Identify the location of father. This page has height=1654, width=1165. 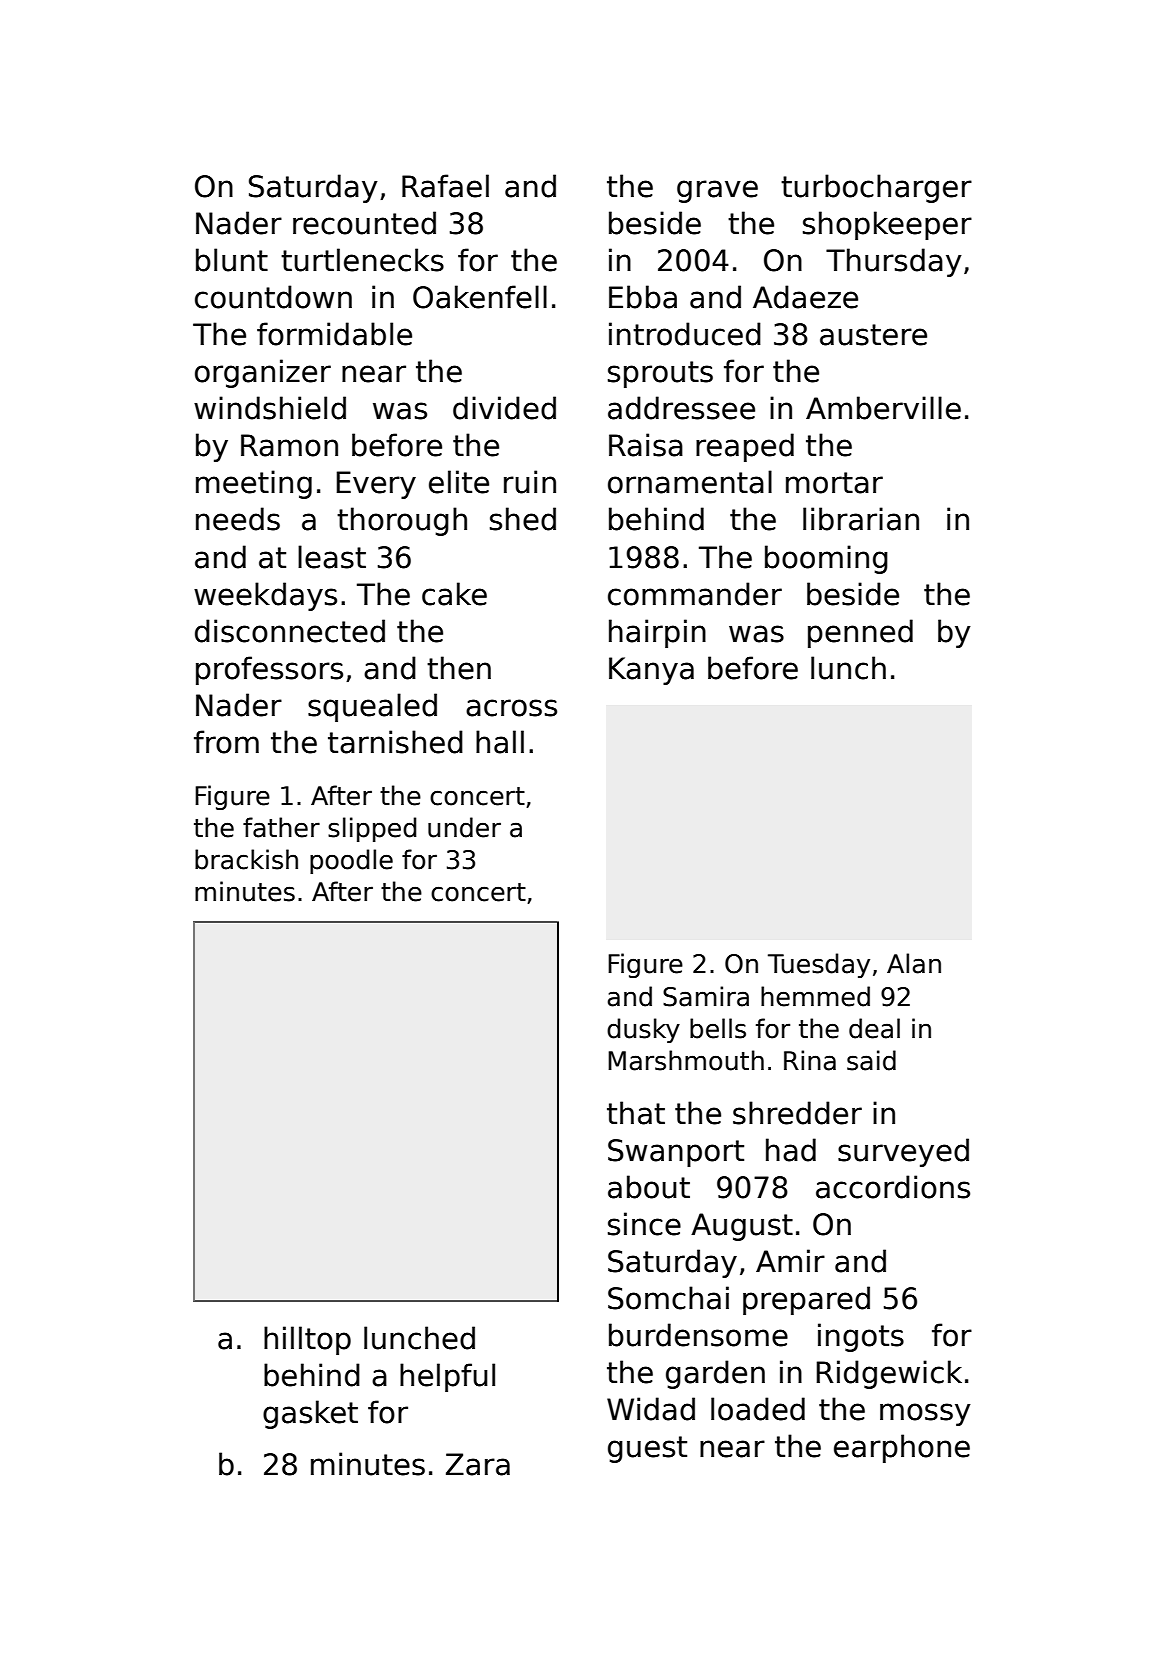
(281, 827).
